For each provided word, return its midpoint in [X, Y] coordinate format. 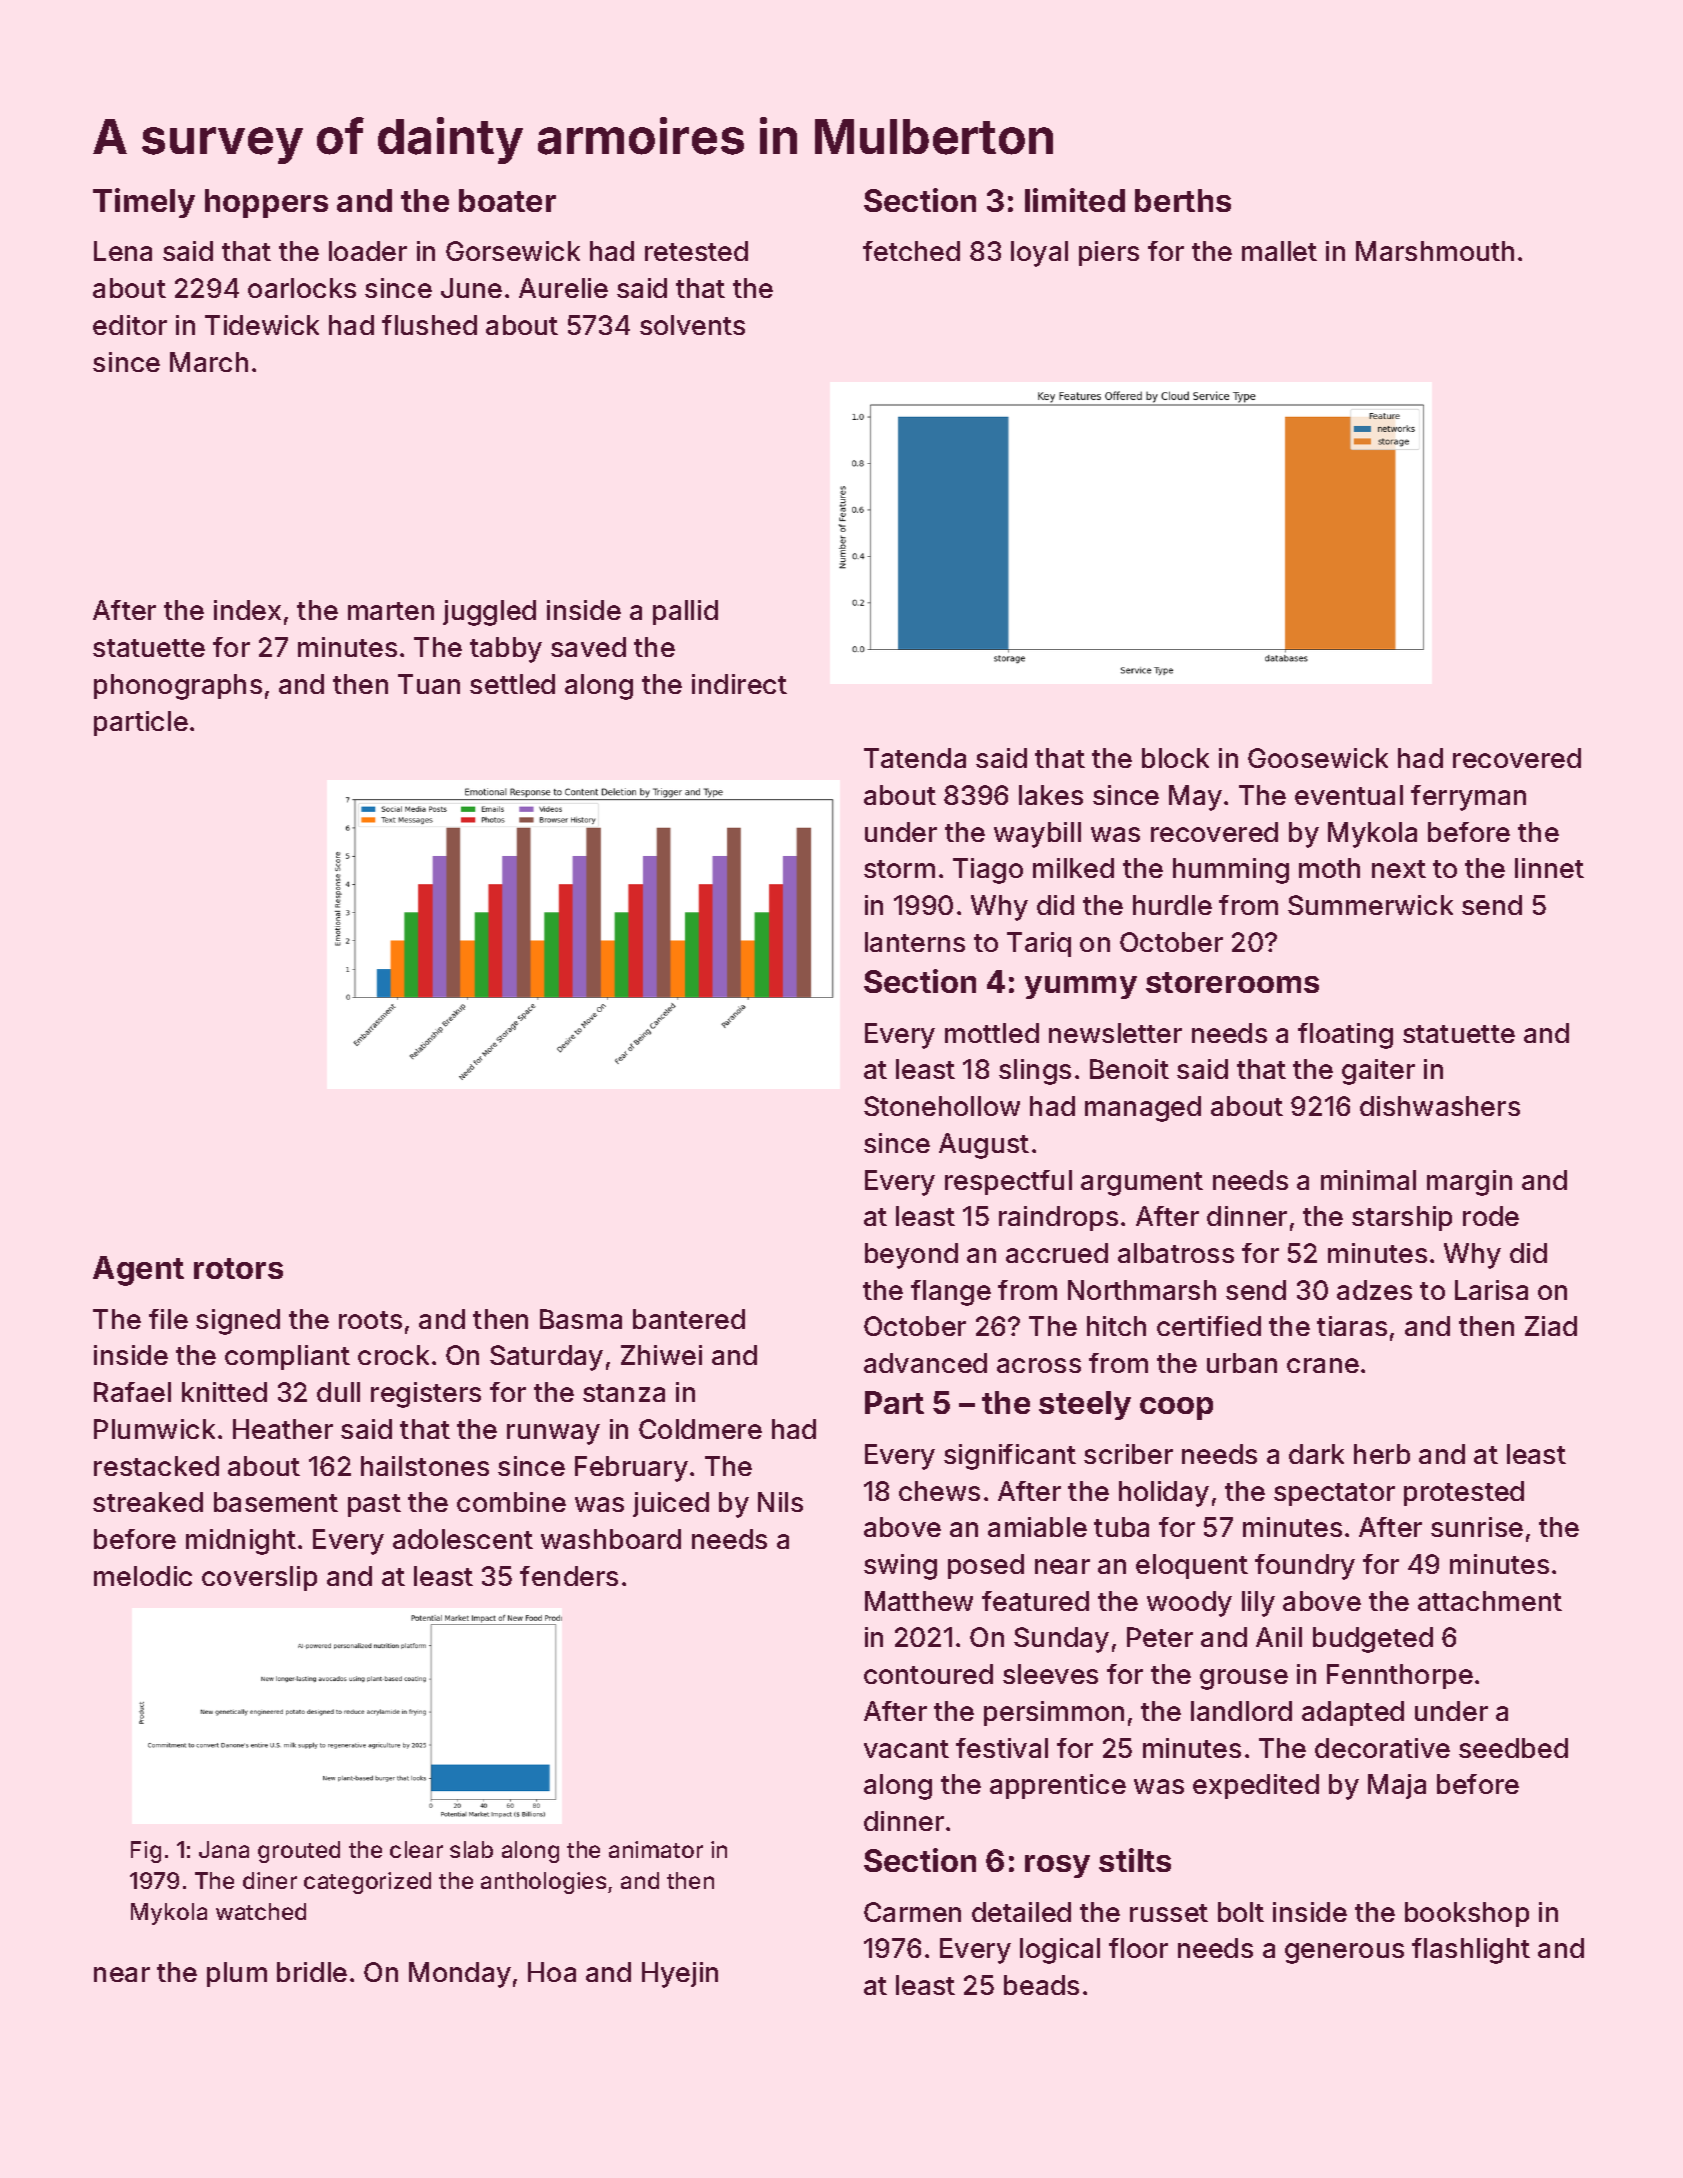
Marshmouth [1435, 251]
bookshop [1467, 1914]
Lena [123, 251]
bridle [312, 1972]
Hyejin [680, 1975]
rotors [238, 1268]
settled [512, 684]
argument [1142, 1184]
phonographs [178, 687]
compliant [287, 1357]
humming [1231, 871]
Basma [581, 1319]
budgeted [1373, 1640]
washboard [611, 1539]
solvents [692, 325]
